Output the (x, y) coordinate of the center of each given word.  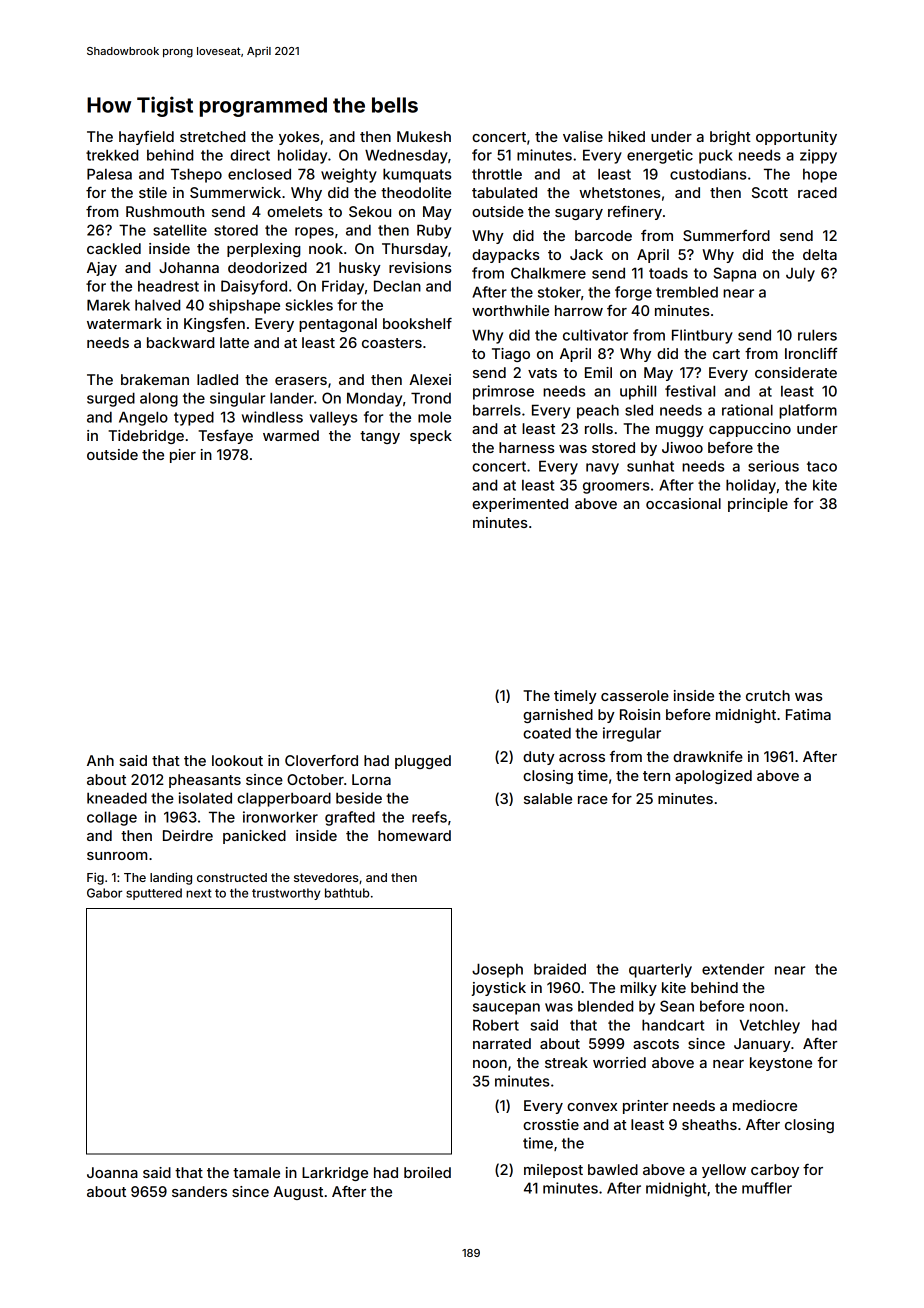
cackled (114, 248)
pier (183, 456)
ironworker (280, 817)
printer (645, 1107)
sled (639, 410)
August (298, 1193)
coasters (392, 343)
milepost (553, 1171)
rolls (599, 428)
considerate (796, 372)
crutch (768, 695)
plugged (423, 762)
